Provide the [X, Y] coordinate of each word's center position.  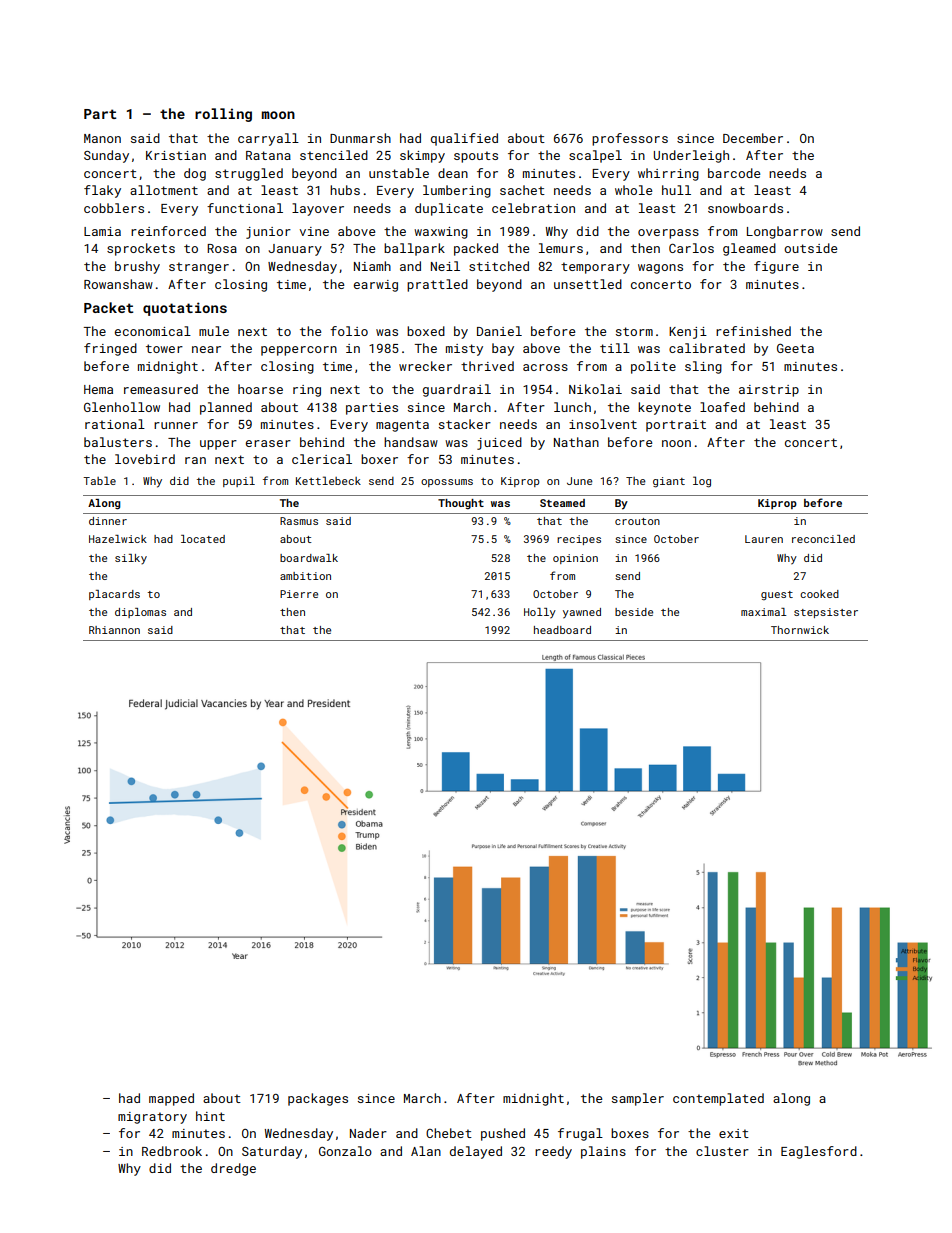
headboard [562, 630]
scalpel [595, 156]
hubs [345, 190]
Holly [540, 613]
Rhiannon [114, 630]
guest [777, 595]
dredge [233, 1169]
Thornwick [800, 630]
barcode [734, 173]
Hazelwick [118, 539]
